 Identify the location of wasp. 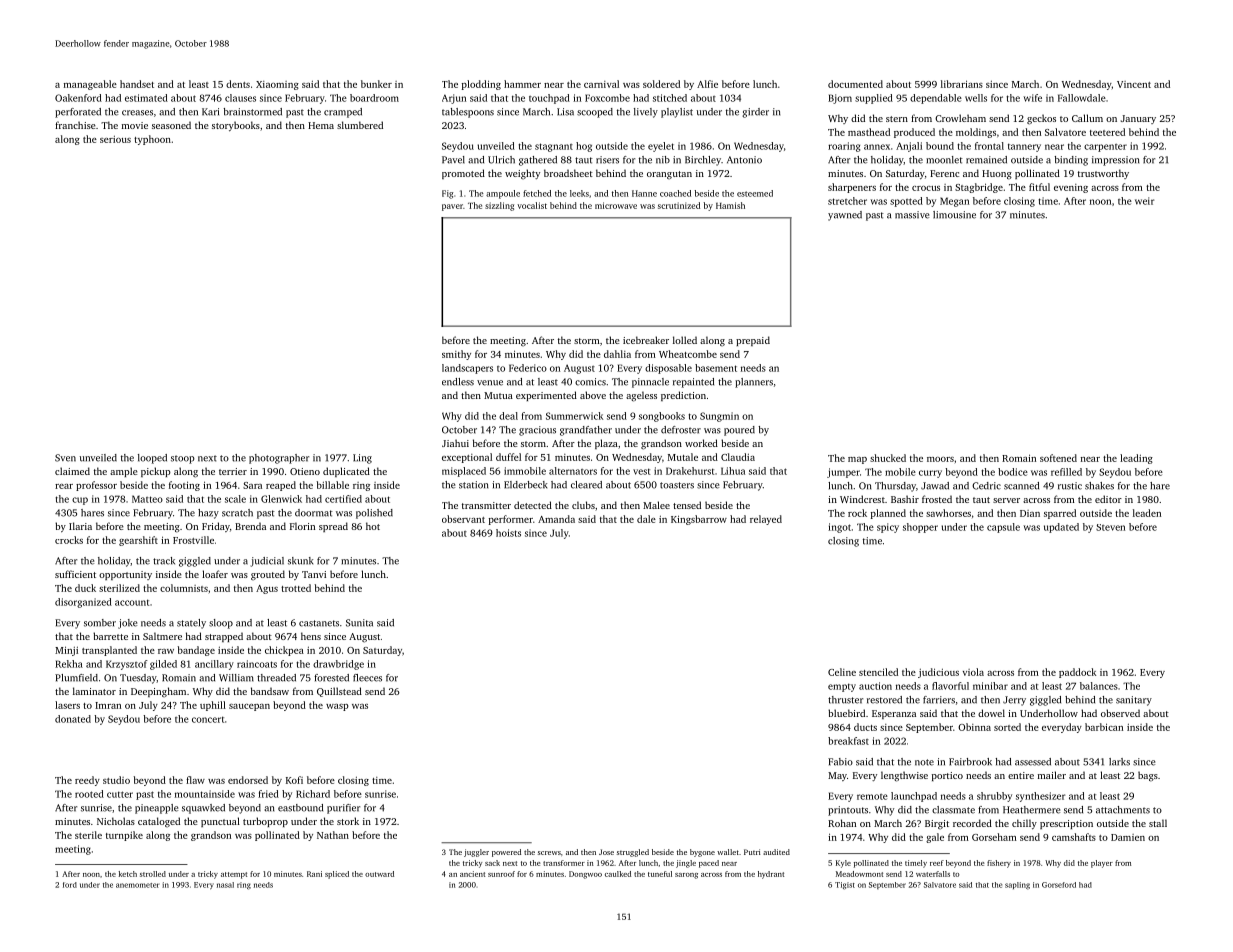
(337, 707).
